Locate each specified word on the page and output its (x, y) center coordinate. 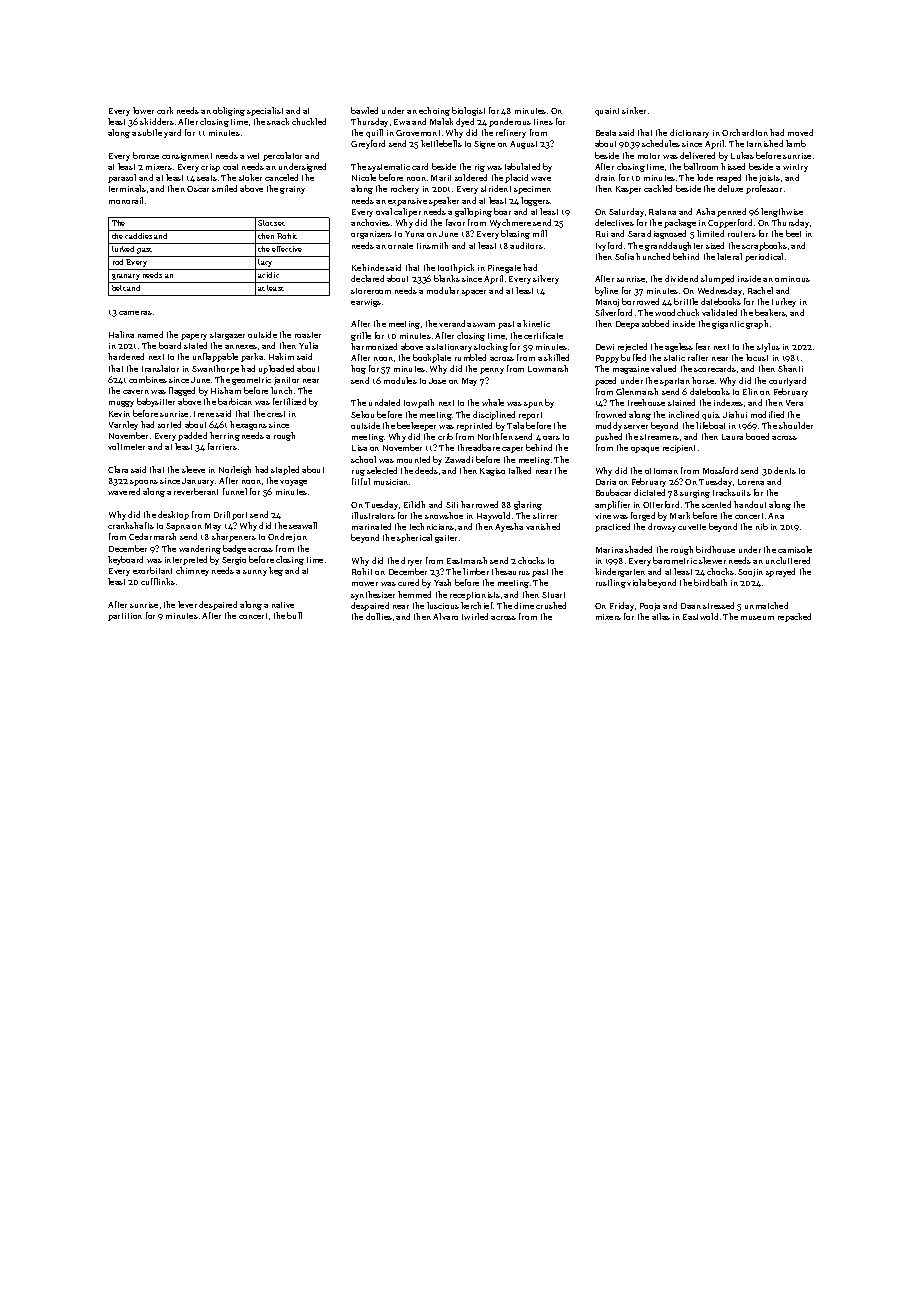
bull (294, 615)
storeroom (371, 291)
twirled (475, 616)
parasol (122, 178)
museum (757, 618)
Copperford (730, 223)
